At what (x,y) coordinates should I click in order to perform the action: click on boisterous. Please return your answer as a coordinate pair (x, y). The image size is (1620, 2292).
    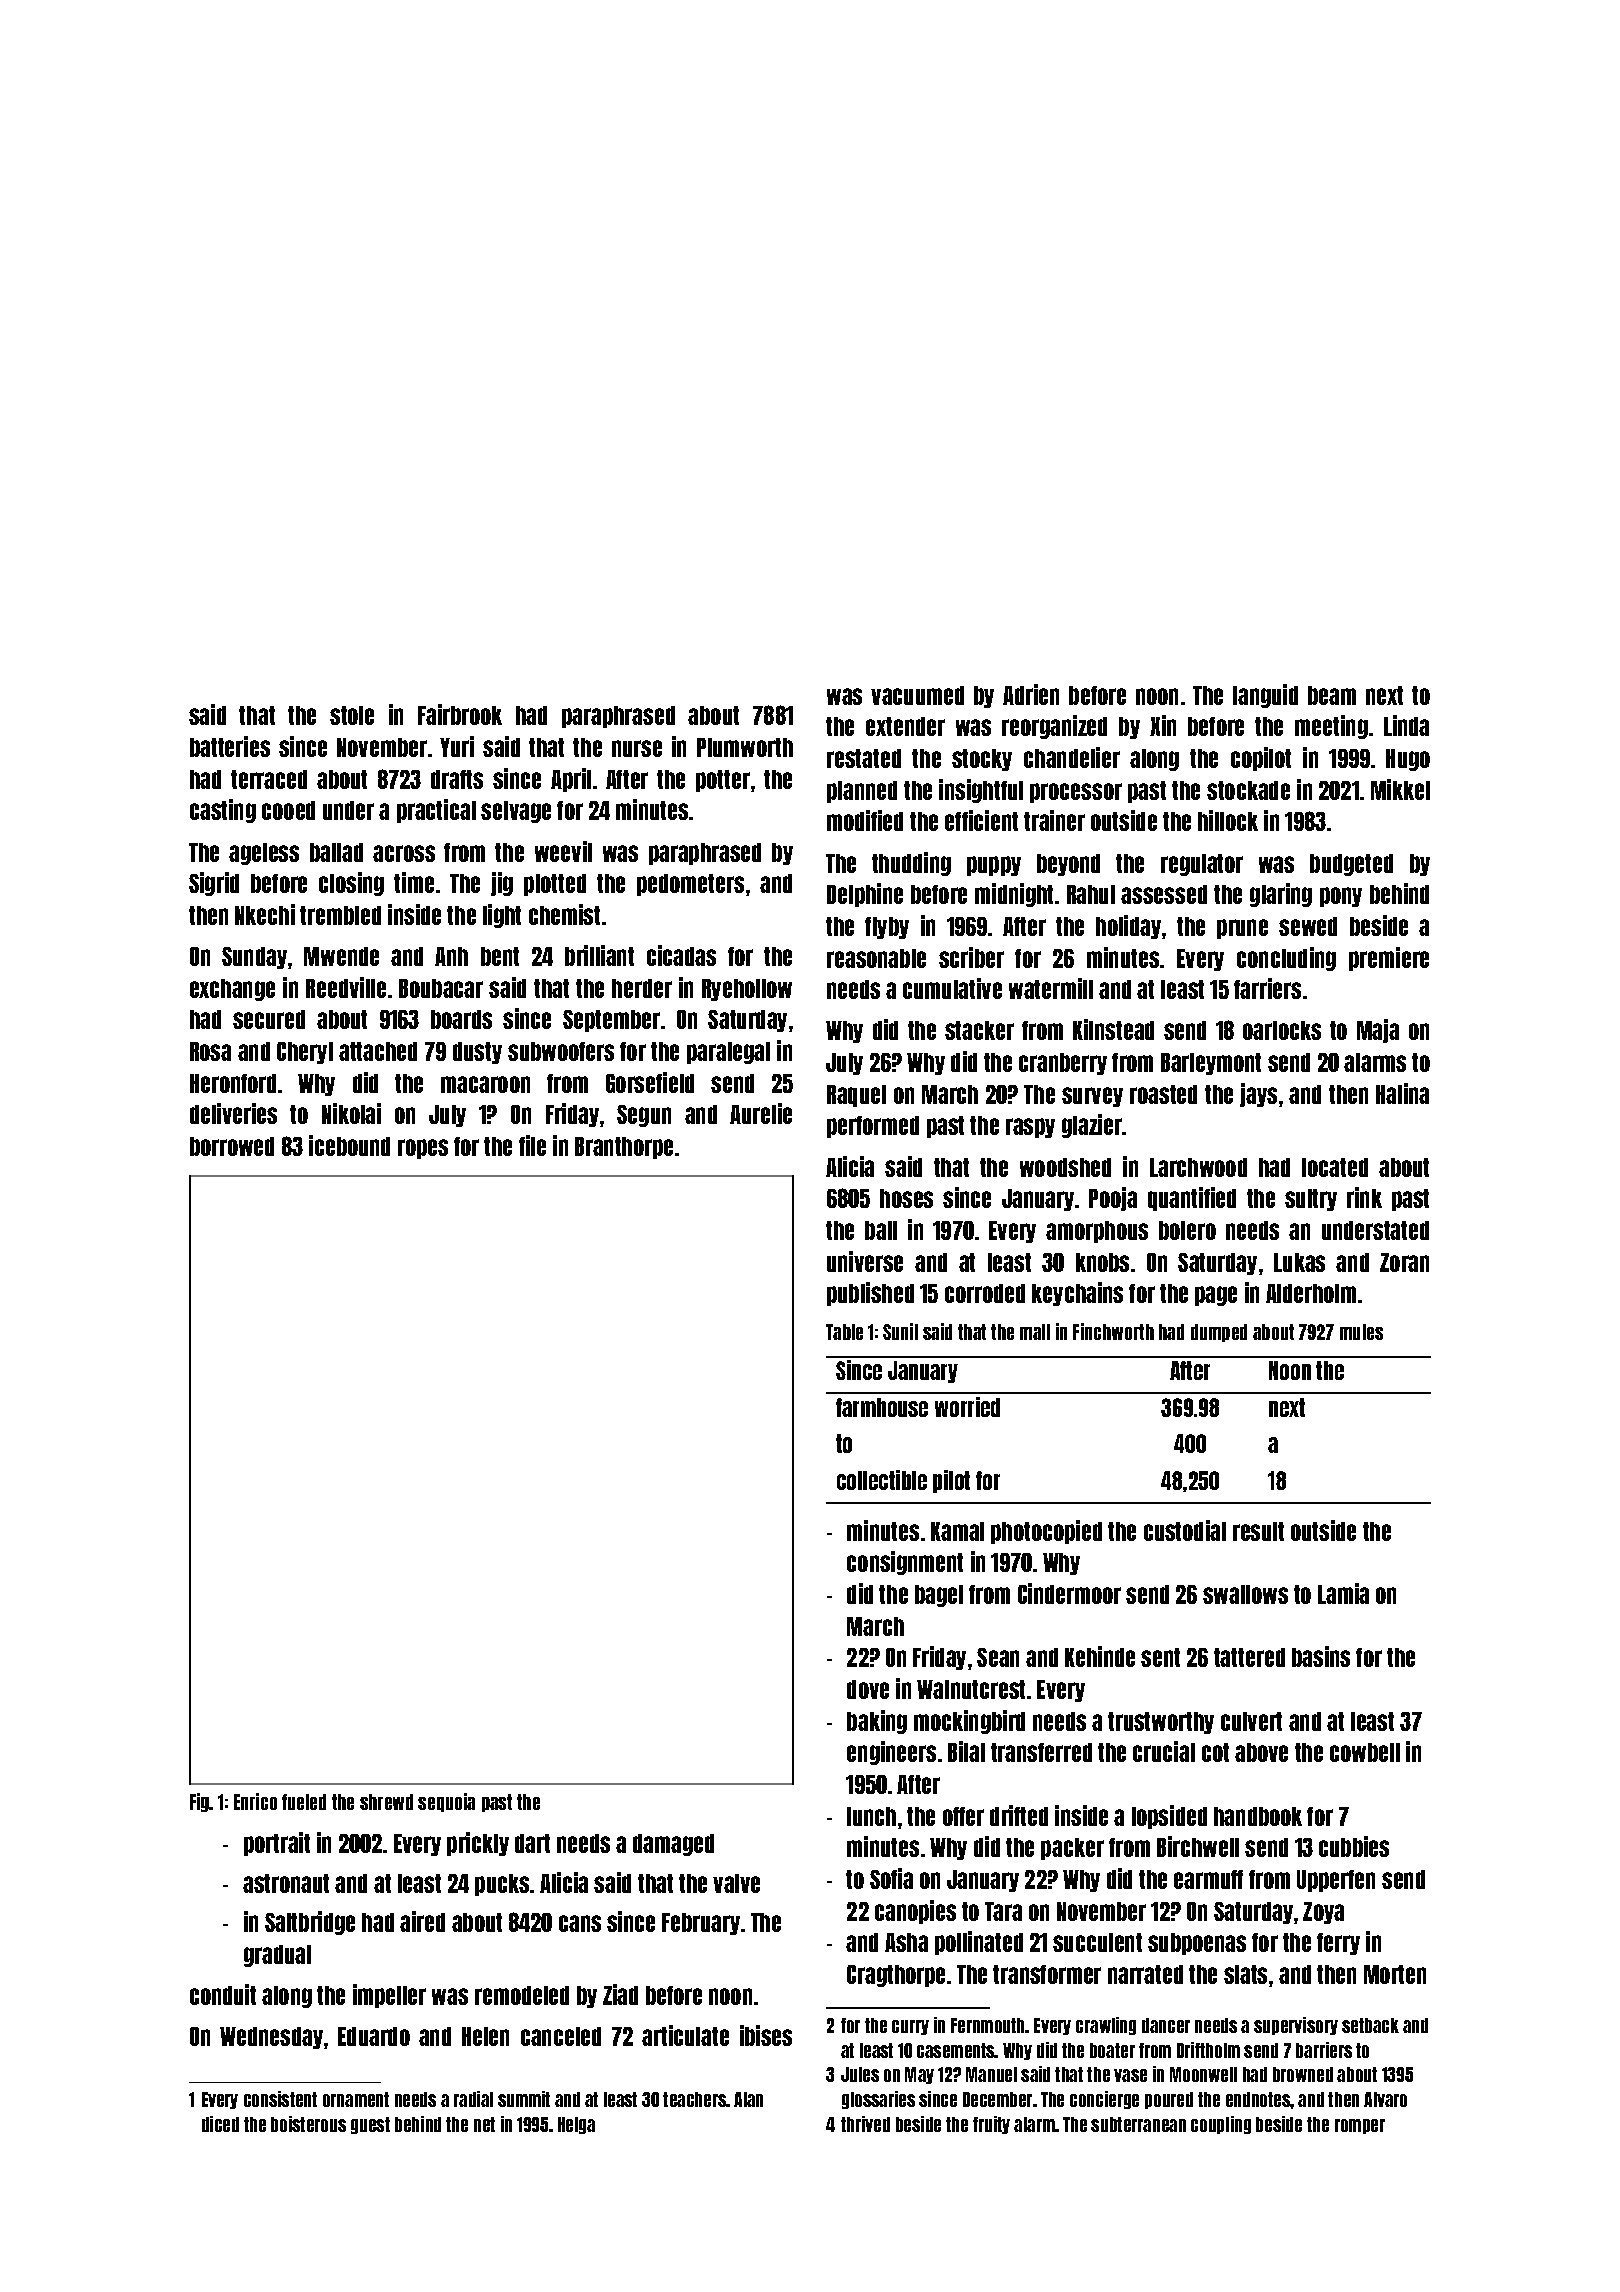
    Looking at the image, I should click on (308, 2124).
